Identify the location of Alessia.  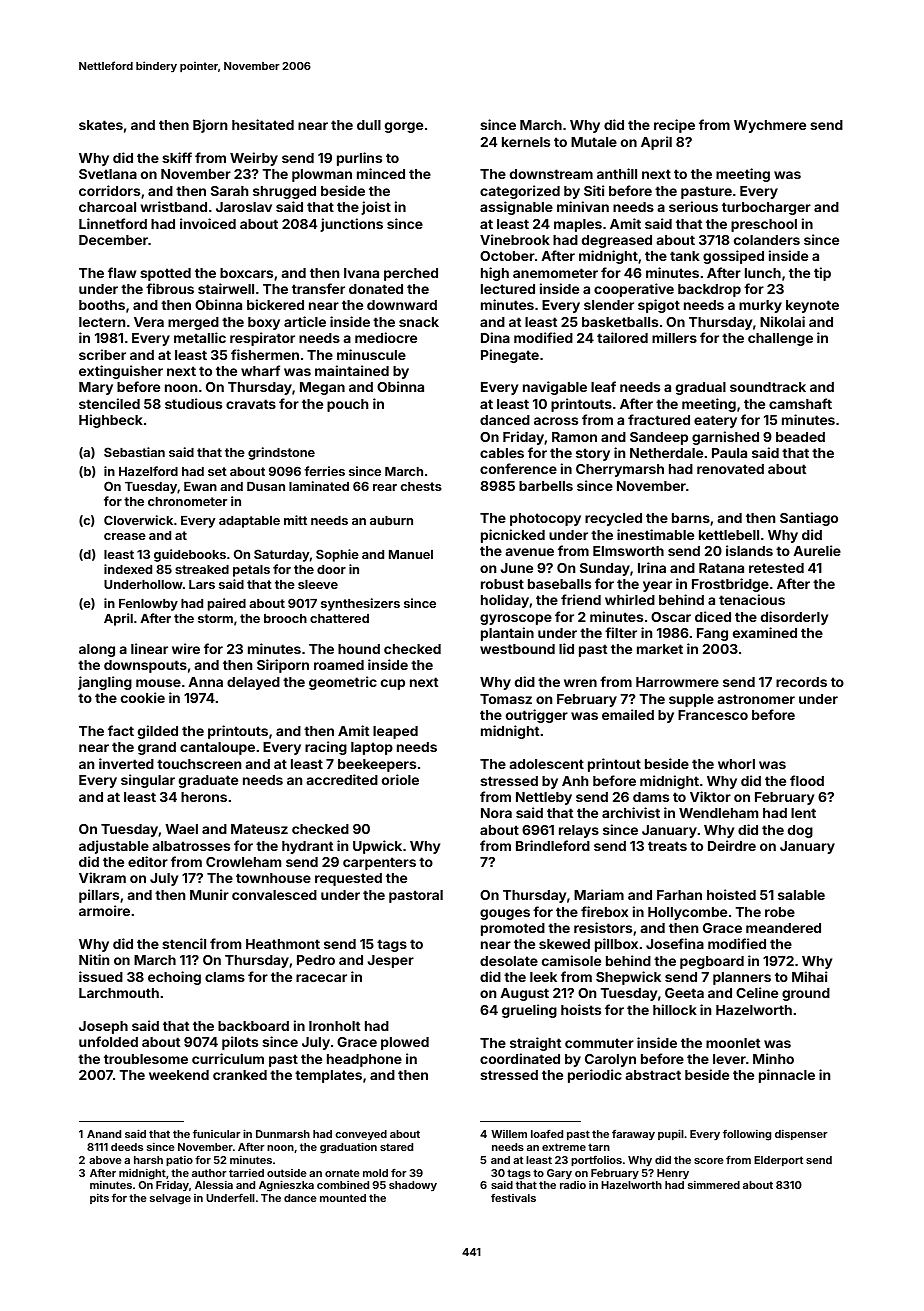
(214, 1185).
